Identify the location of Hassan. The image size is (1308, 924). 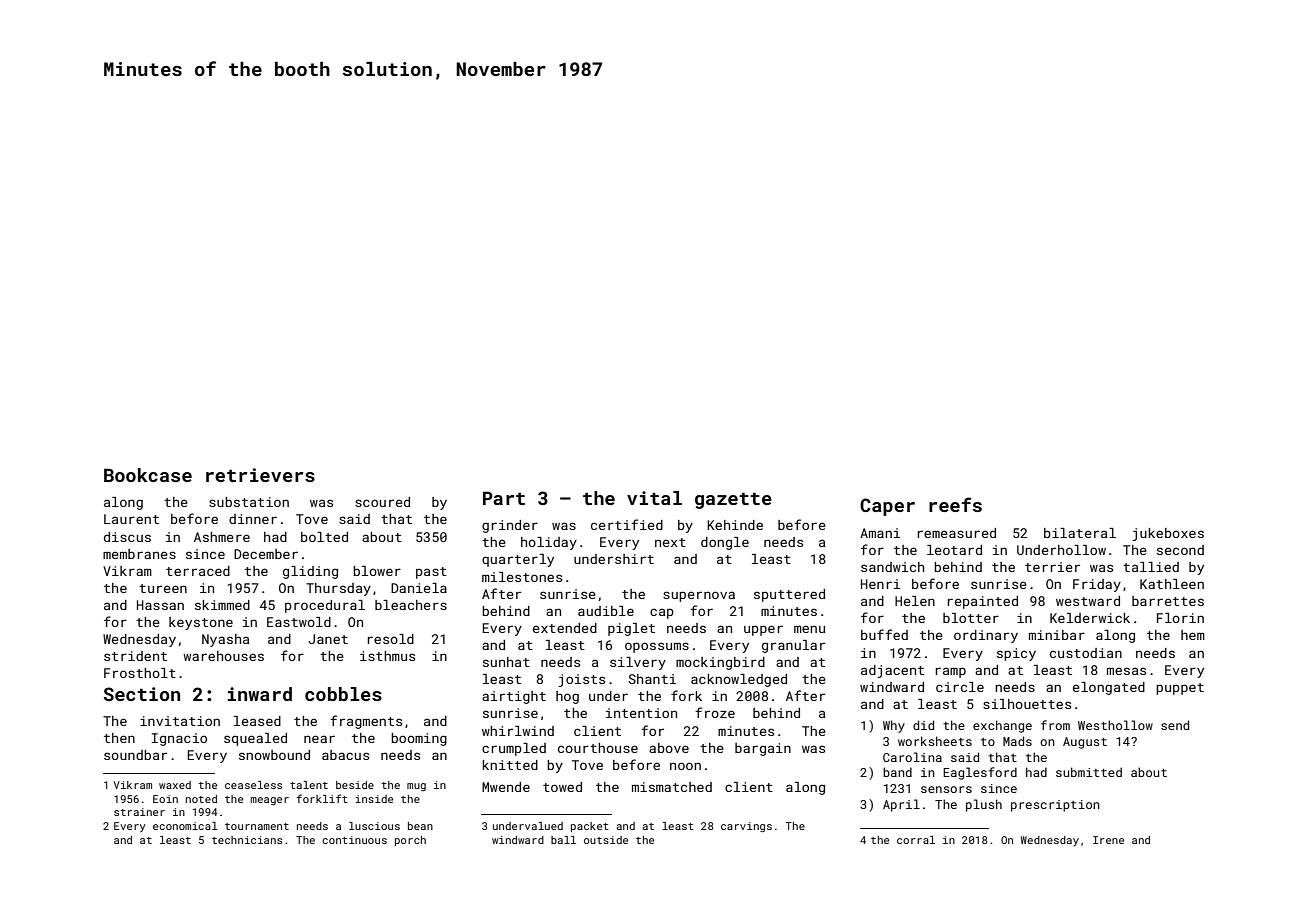
(160, 605).
